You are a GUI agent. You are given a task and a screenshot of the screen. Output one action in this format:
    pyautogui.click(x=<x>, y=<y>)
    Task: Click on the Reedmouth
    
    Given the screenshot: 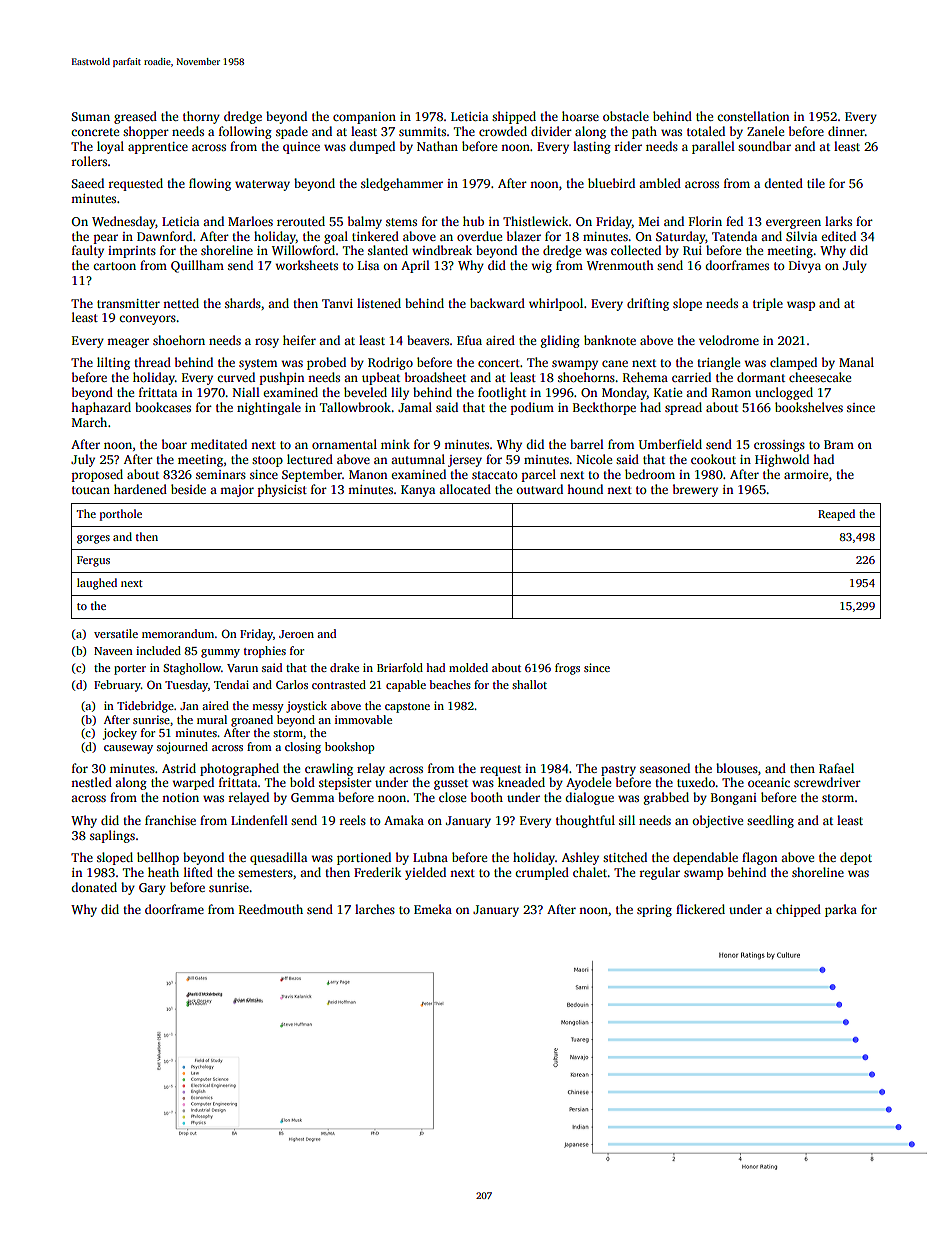 What is the action you would take?
    pyautogui.click(x=271, y=909)
